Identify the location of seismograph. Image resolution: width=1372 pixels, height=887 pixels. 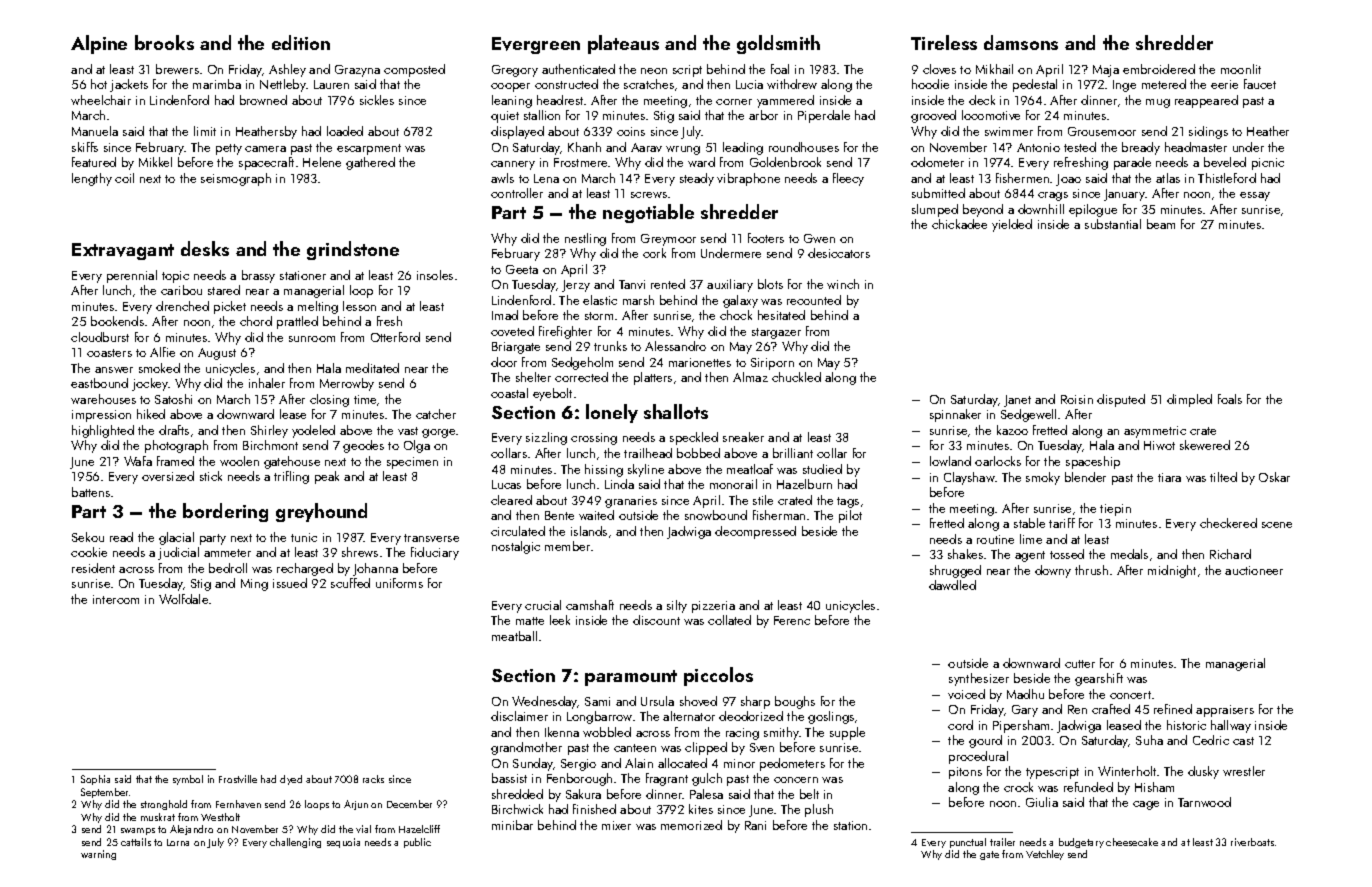
(236, 179).
